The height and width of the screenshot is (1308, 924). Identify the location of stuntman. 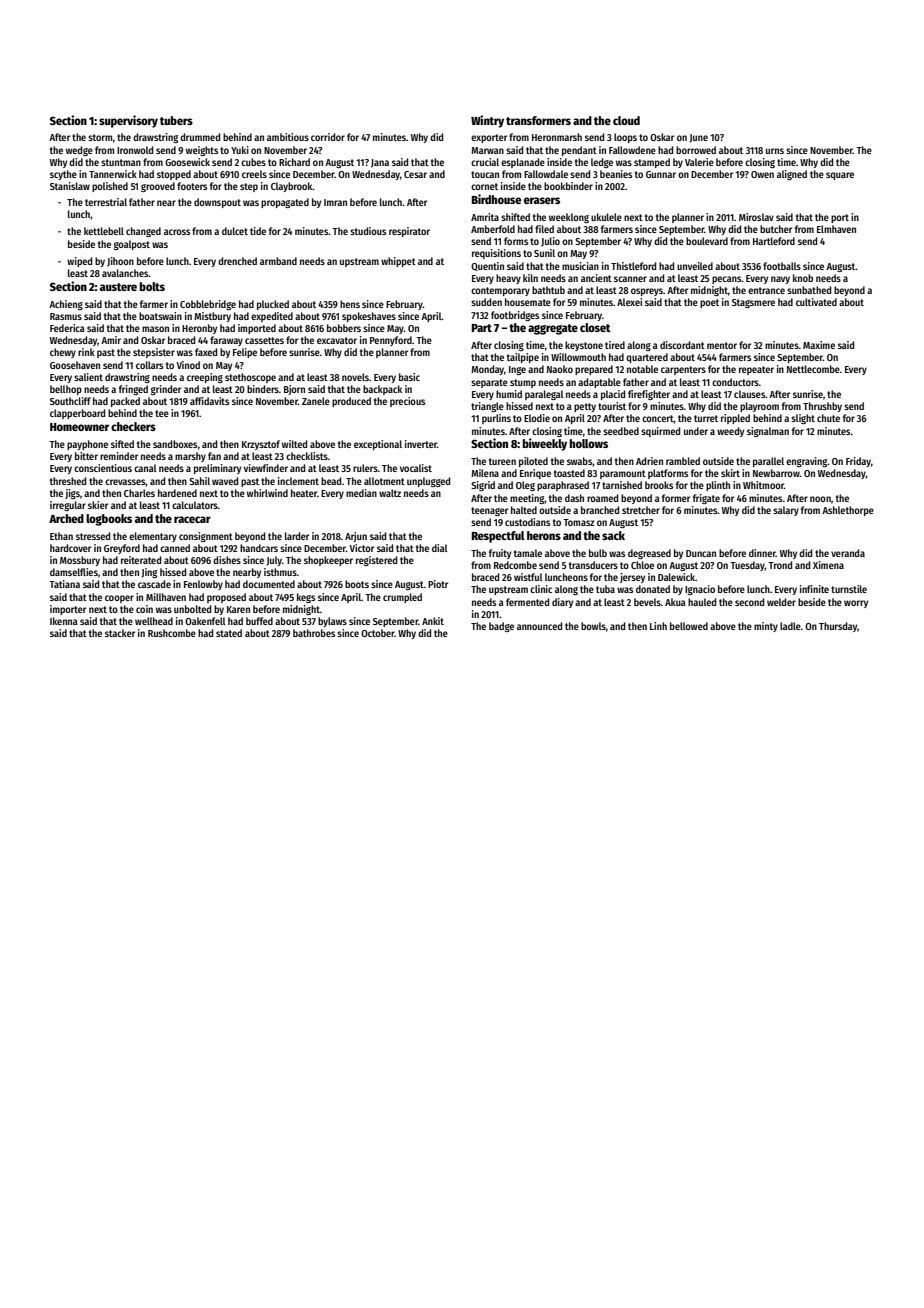
(121, 162).
